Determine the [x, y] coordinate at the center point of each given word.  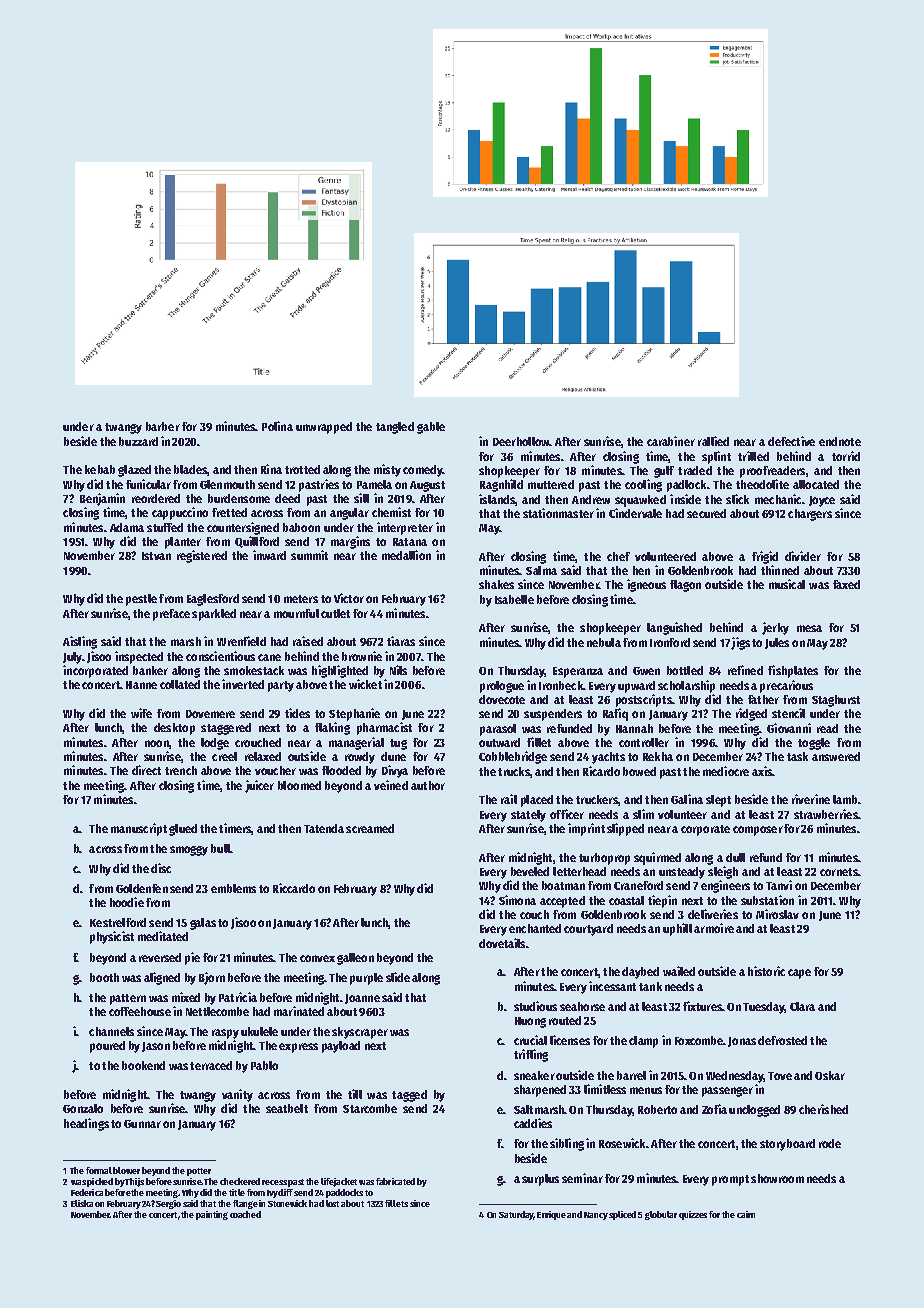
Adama [127, 527]
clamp [643, 1042]
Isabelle [514, 599]
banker [150, 670]
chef [618, 556]
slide [398, 977]
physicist [112, 937]
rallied [713, 441]
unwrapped [324, 428]
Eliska [82, 1203]
